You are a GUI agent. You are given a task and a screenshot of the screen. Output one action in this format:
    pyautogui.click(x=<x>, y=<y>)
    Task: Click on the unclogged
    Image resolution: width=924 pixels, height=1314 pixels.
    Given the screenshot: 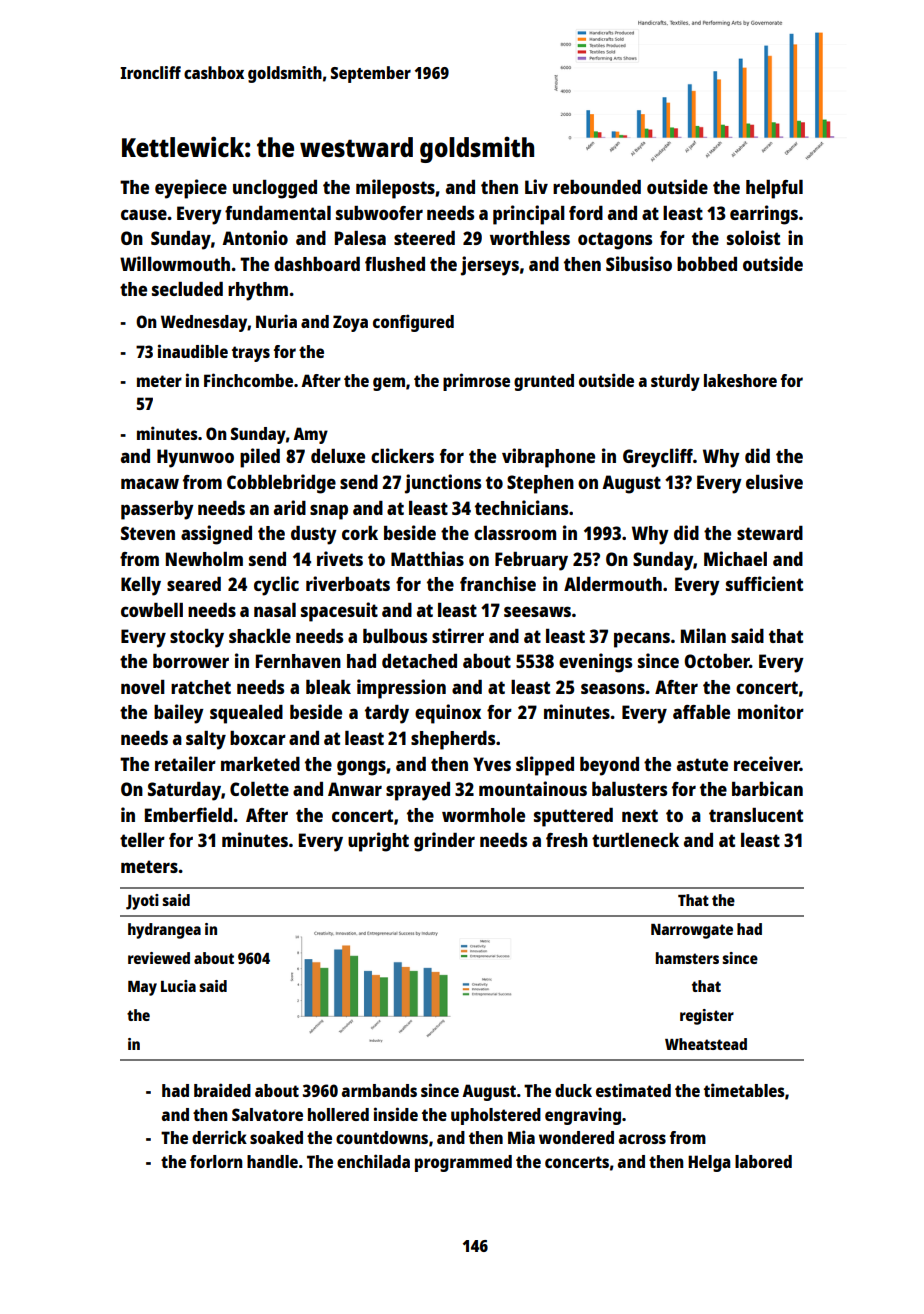 What is the action you would take?
    pyautogui.click(x=275, y=189)
